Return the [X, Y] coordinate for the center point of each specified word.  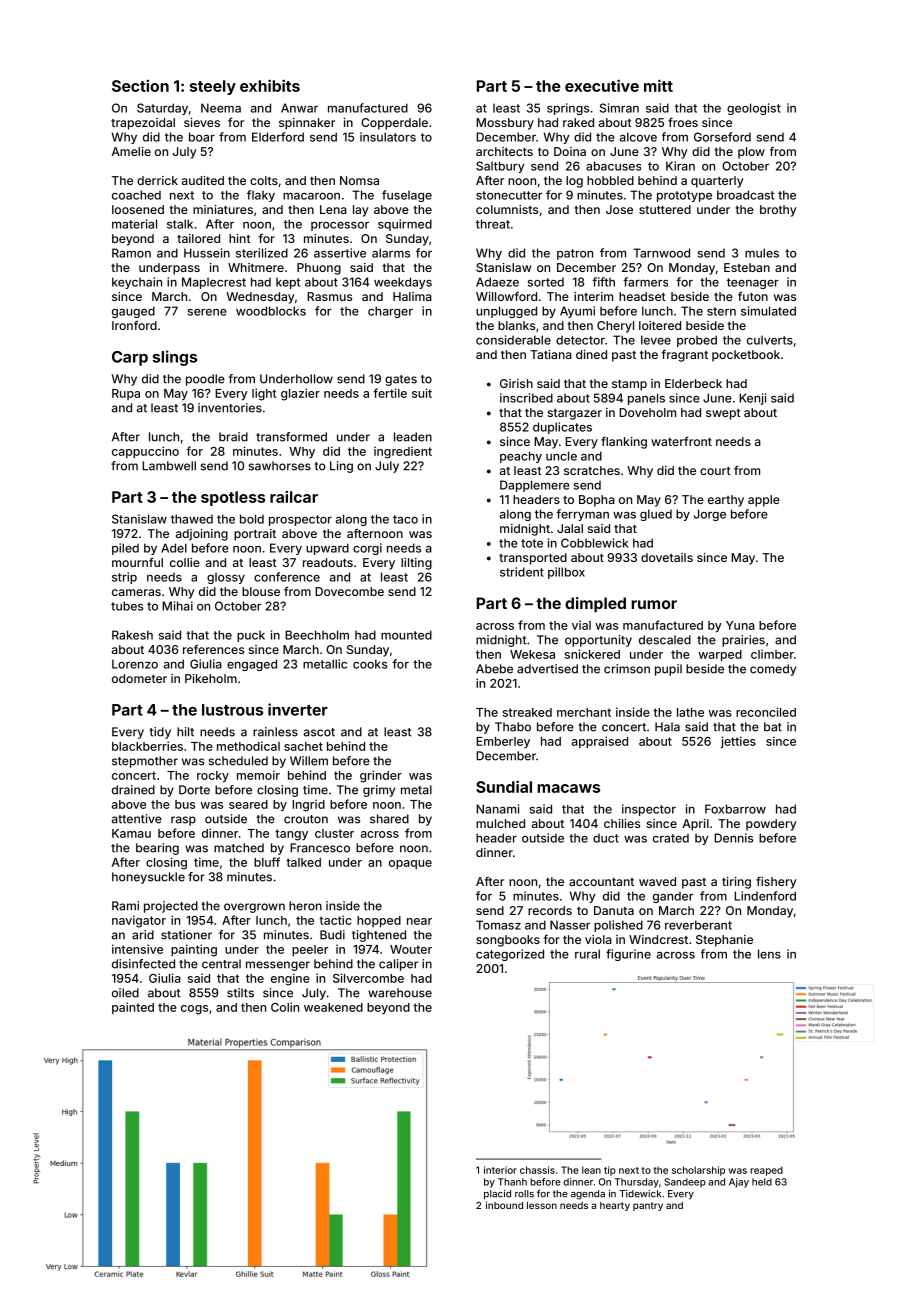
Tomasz [498, 925]
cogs [194, 1010]
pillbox [566, 573]
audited [203, 180]
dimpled [595, 604]
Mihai [177, 606]
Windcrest [658, 939]
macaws [568, 788]
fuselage [407, 196]
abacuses [613, 166]
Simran [619, 108]
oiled [125, 993]
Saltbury [500, 167]
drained [133, 790]
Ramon [131, 253]
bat [773, 727]
